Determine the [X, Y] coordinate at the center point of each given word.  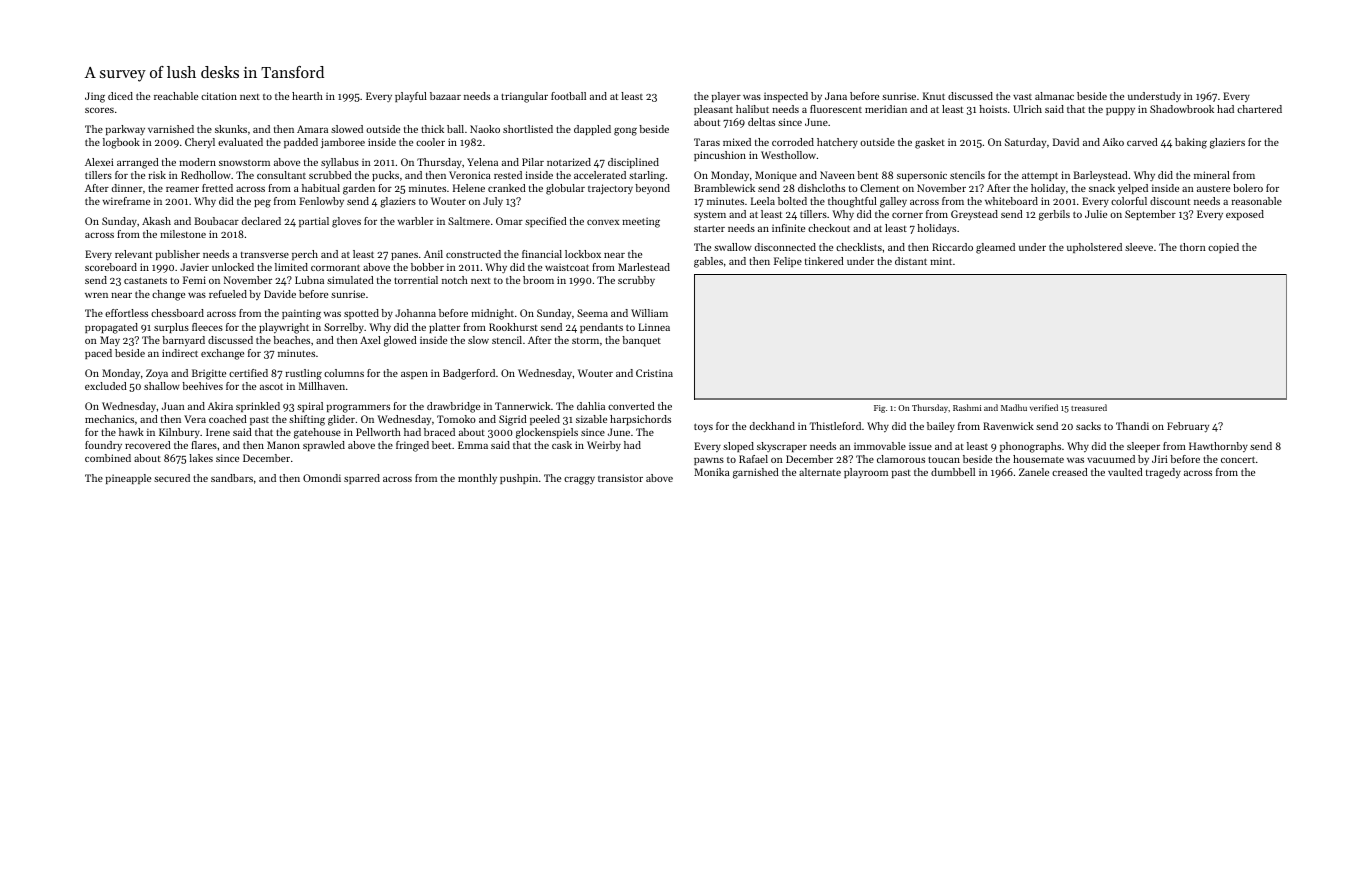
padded [301, 143]
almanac [1054, 96]
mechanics [109, 419]
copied [1223, 248]
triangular [524, 97]
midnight [492, 314]
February [1188, 427]
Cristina [654, 373]
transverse [265, 255]
